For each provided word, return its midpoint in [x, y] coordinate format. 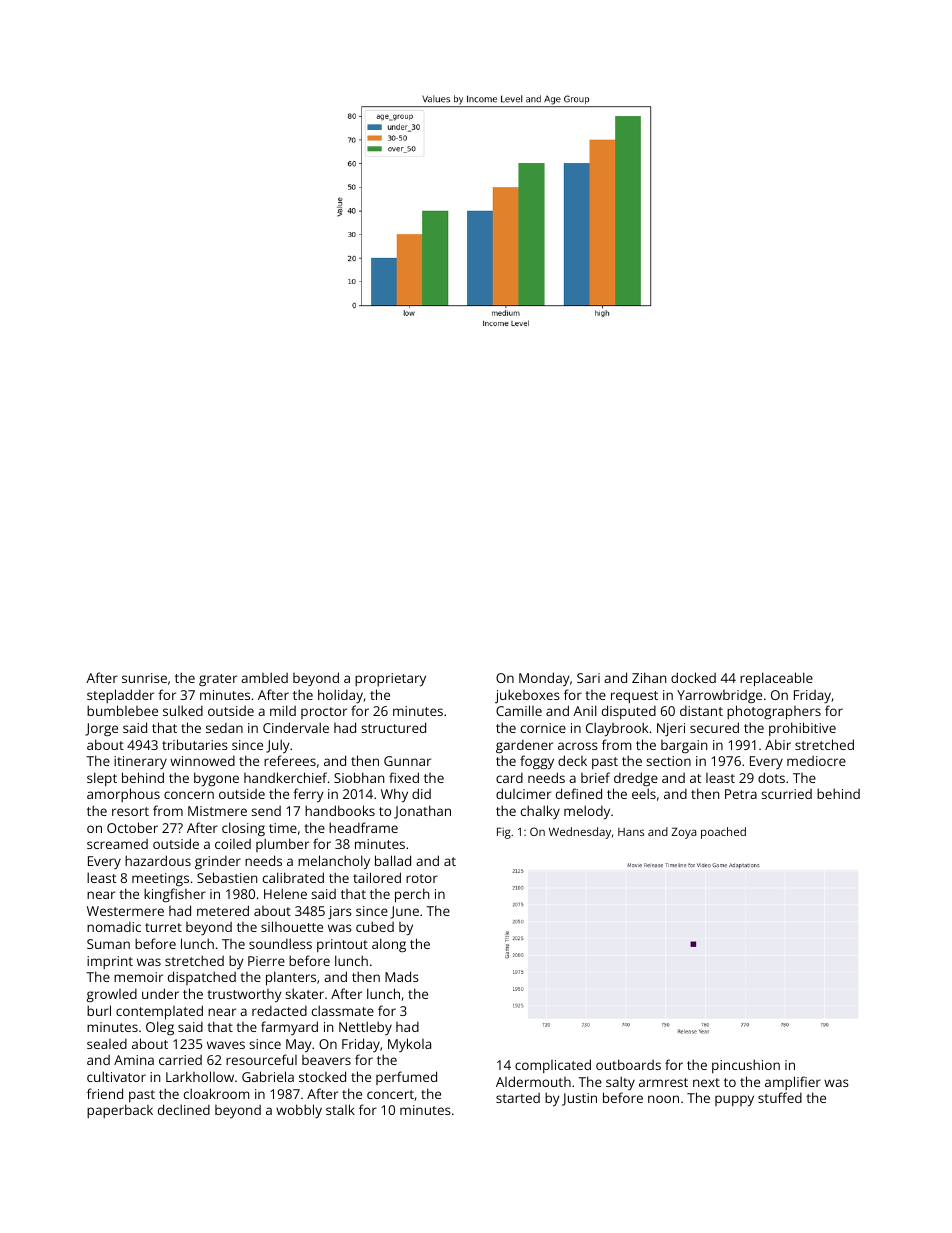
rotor [422, 878]
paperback [120, 1111]
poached [723, 833]
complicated [553, 1066]
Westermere [125, 911]
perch [412, 895]
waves [226, 1045]
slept [102, 779]
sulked [183, 710]
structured [393, 727]
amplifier [793, 1083]
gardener [524, 746]
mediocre [816, 761]
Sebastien [227, 877]
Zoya [683, 833]
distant [701, 711]
